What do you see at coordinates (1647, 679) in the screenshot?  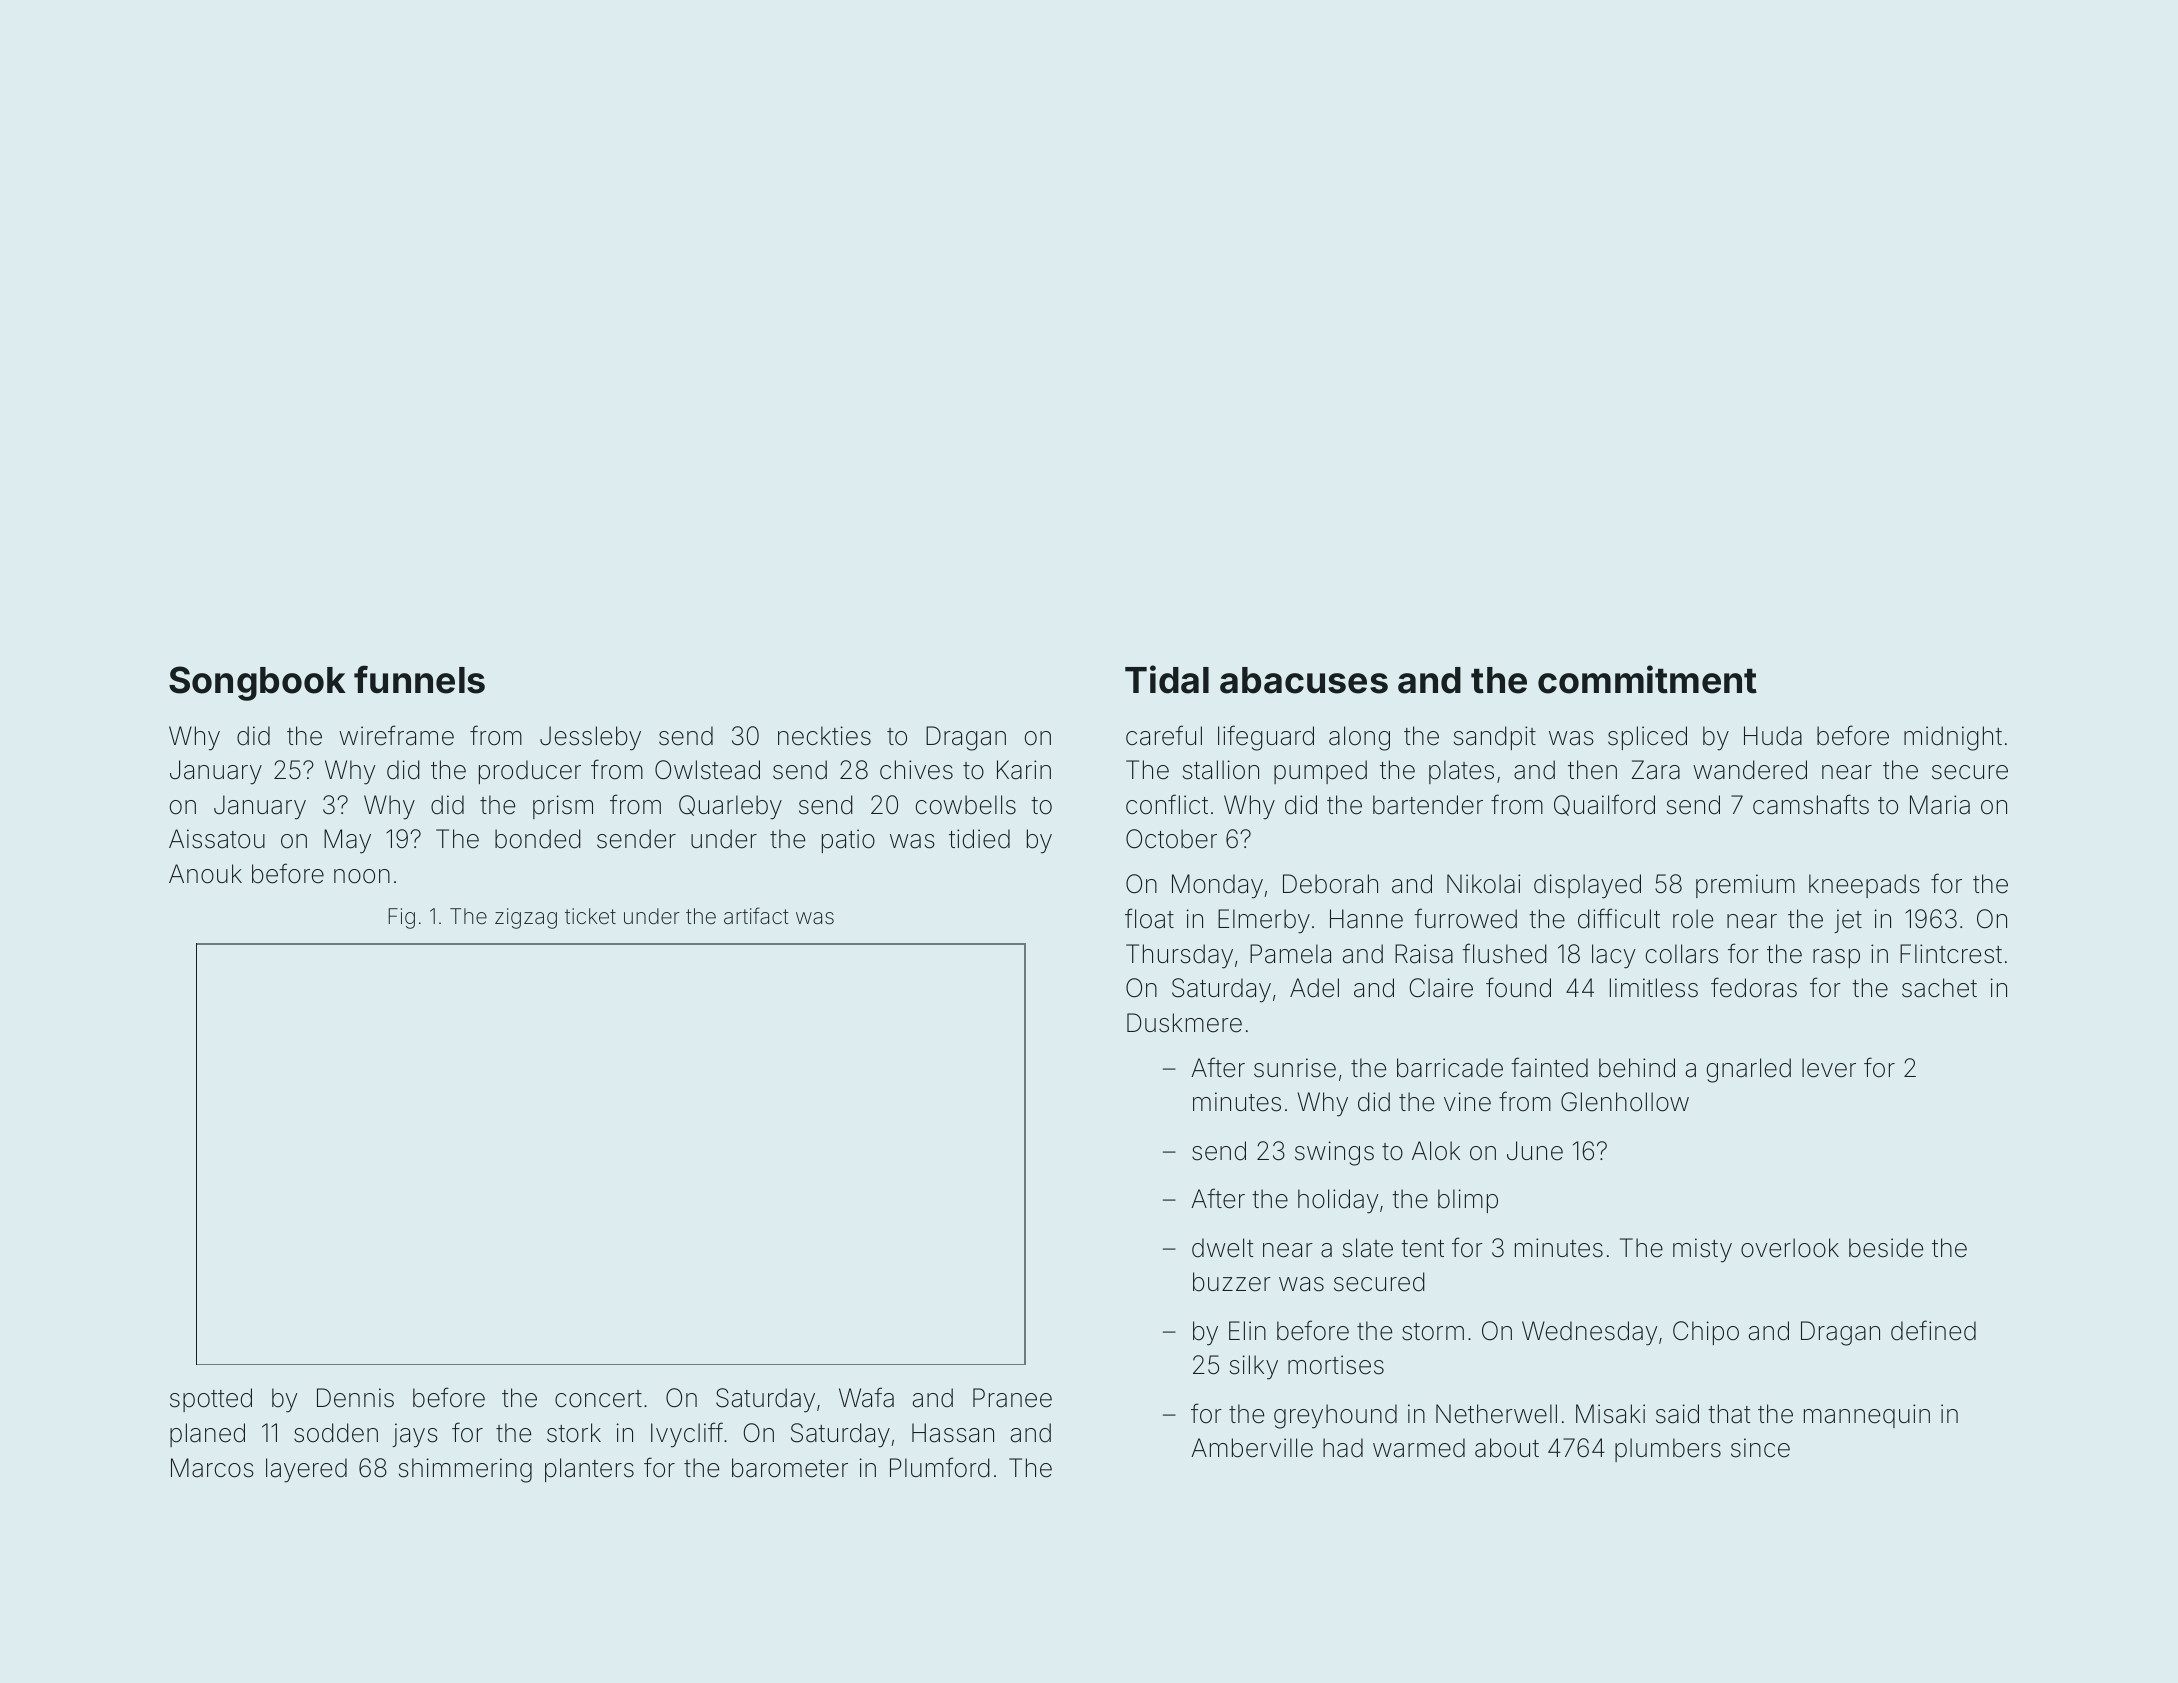 I see `commitment` at bounding box center [1647, 679].
